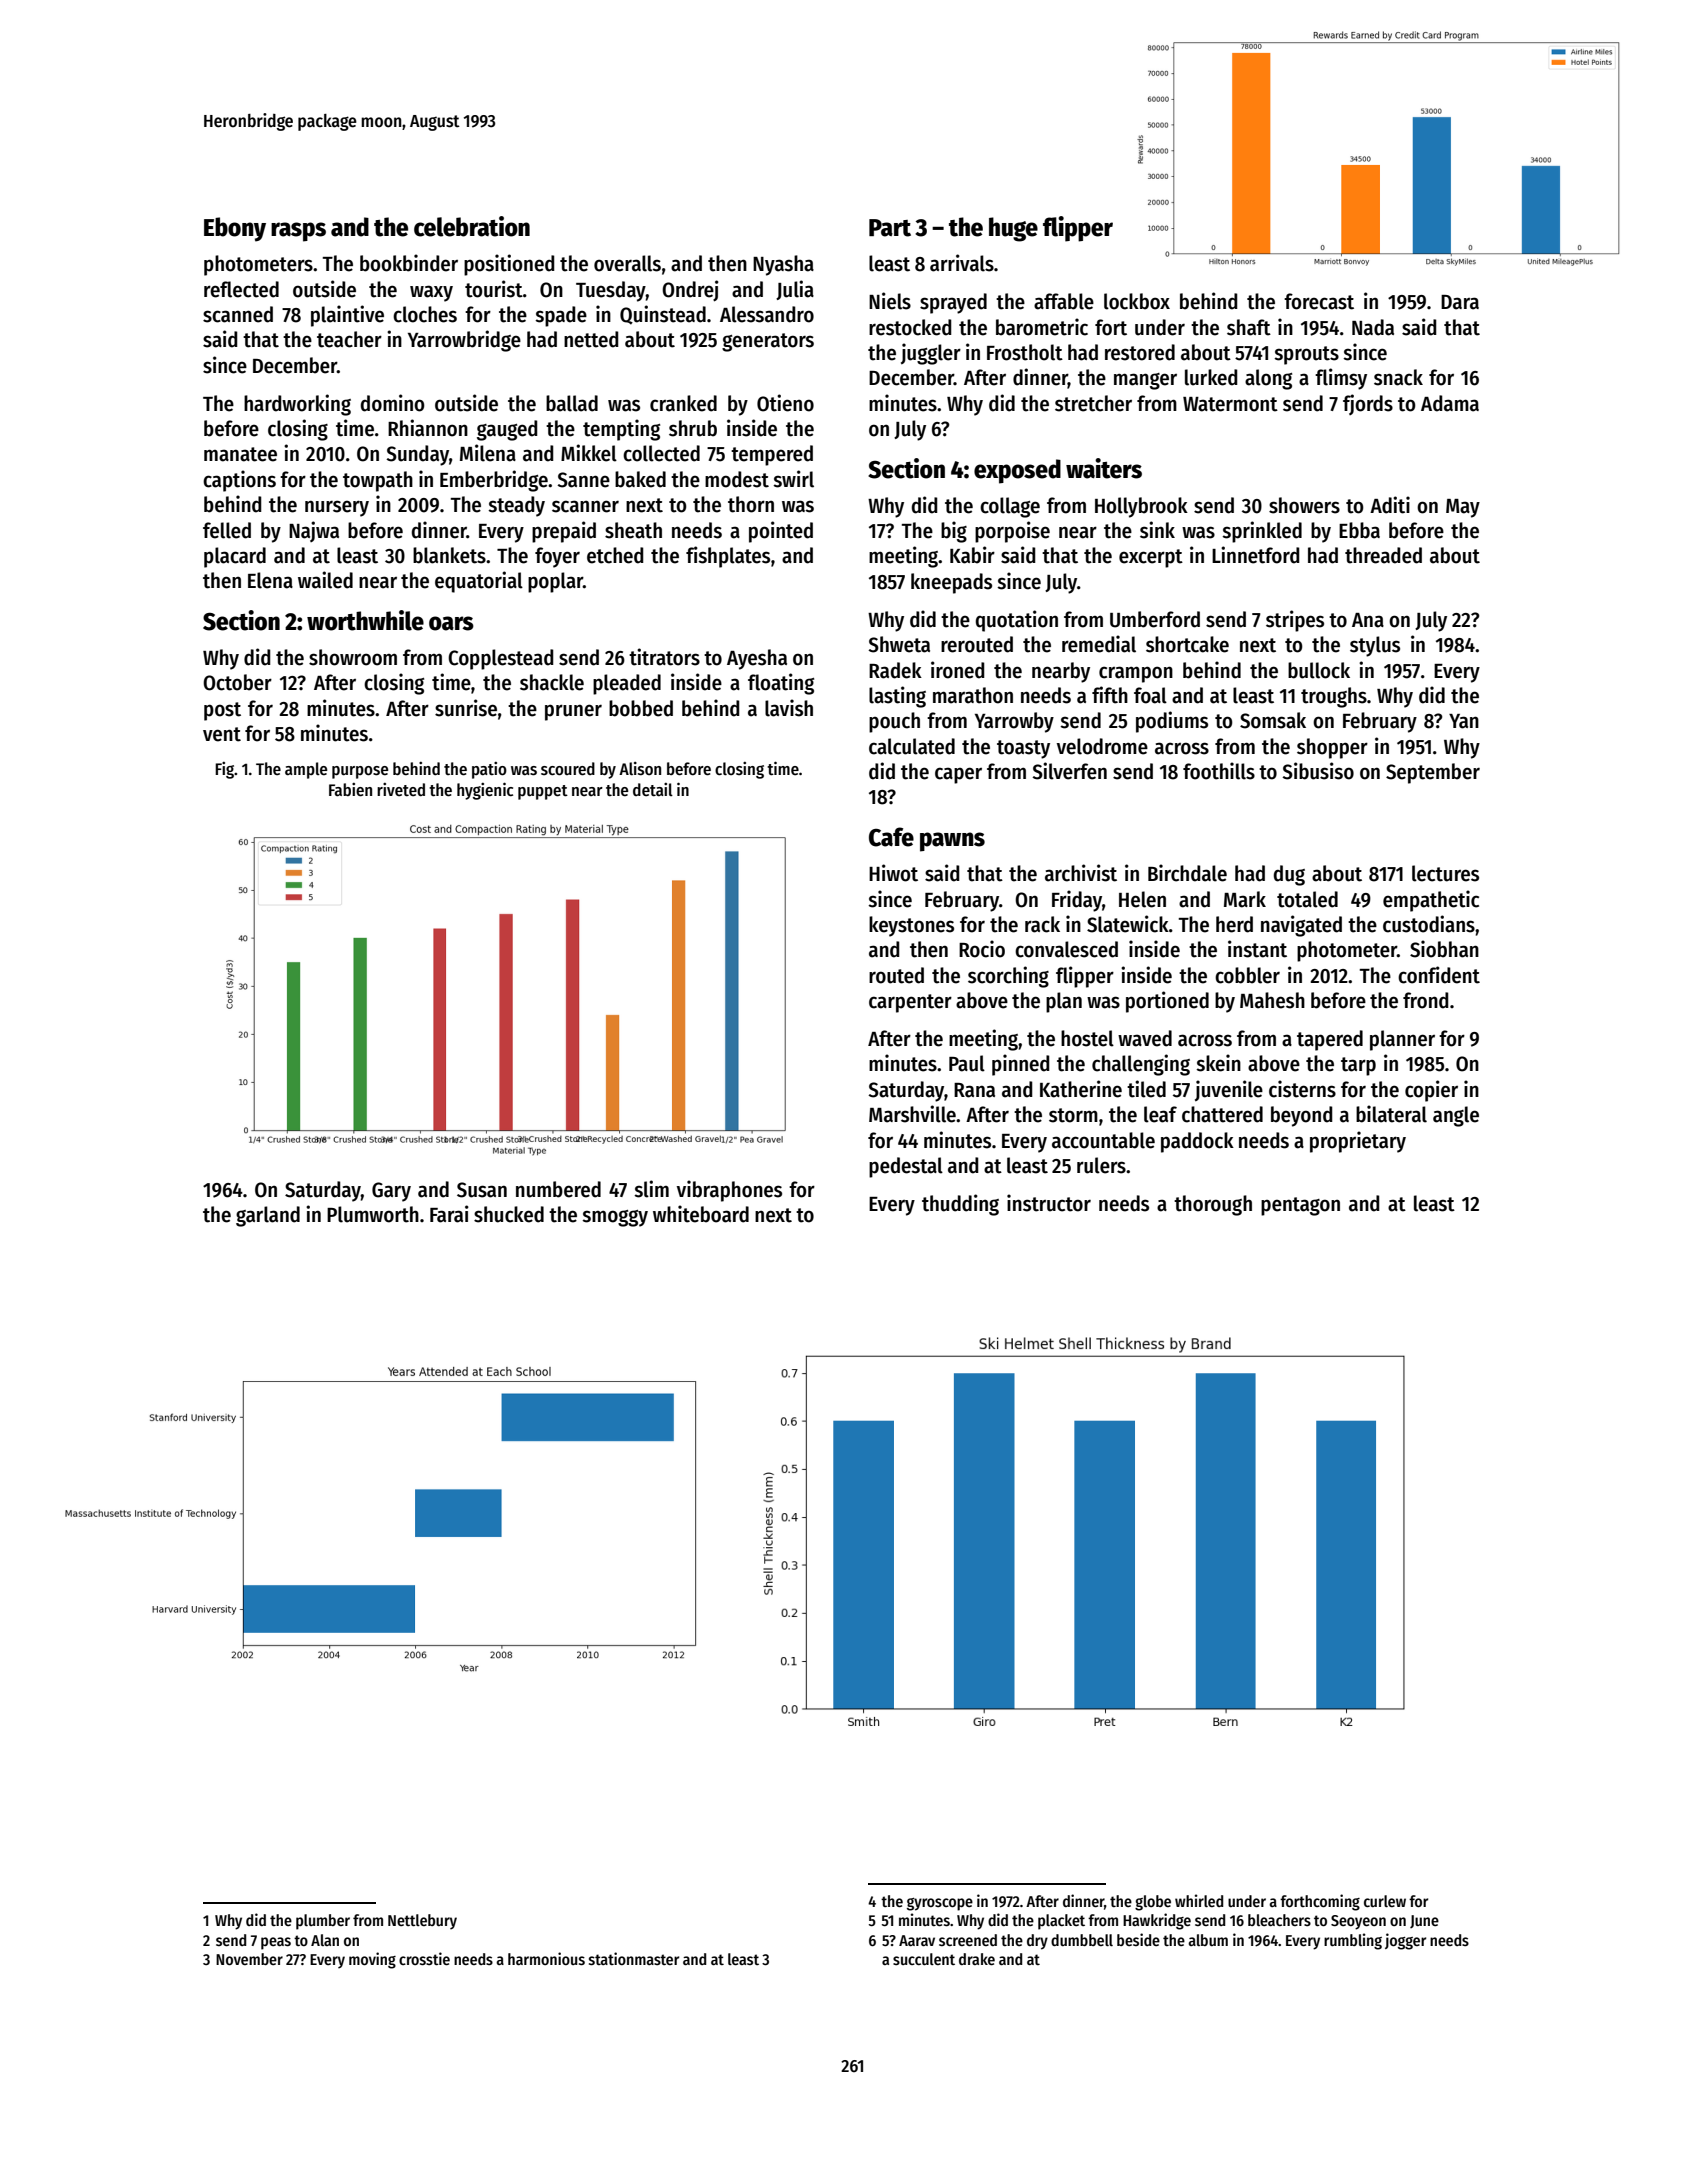 The width and height of the screenshot is (1683, 2178). Describe the element at coordinates (910, 1003) in the screenshot. I see `carpenter` at that location.
